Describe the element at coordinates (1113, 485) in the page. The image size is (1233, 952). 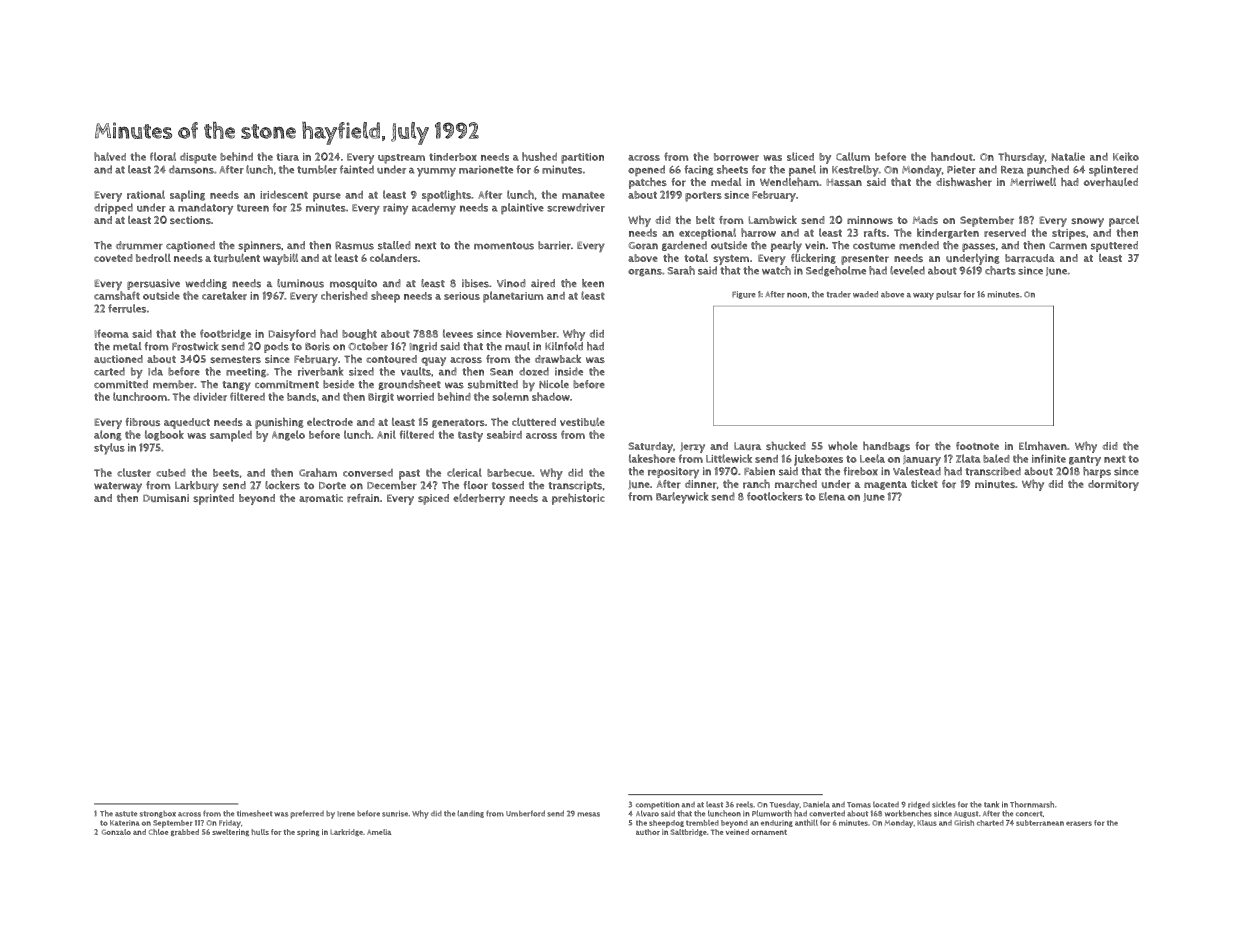
I see `dormitory` at that location.
